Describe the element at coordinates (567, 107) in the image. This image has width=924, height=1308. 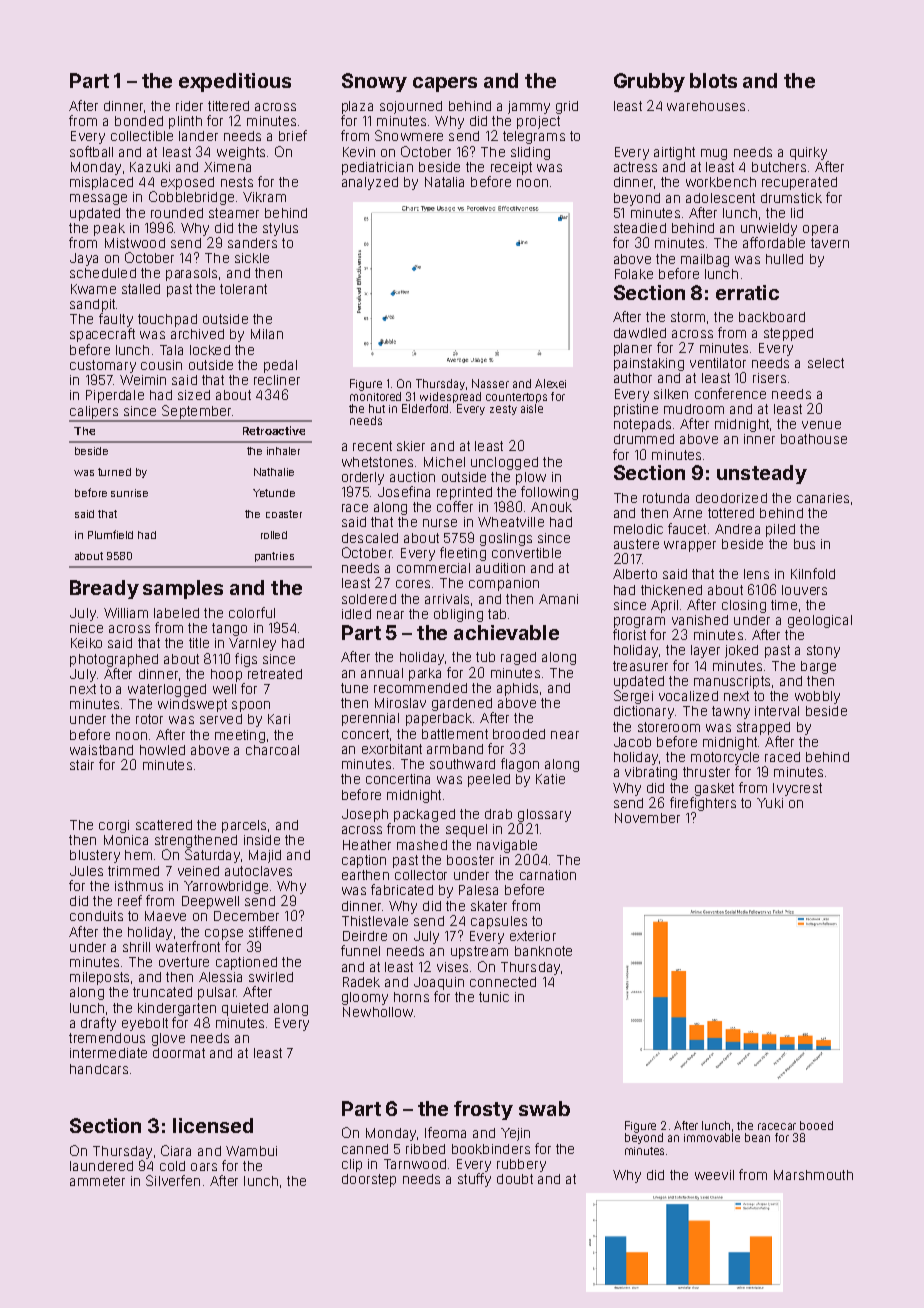
I see `grid` at that location.
